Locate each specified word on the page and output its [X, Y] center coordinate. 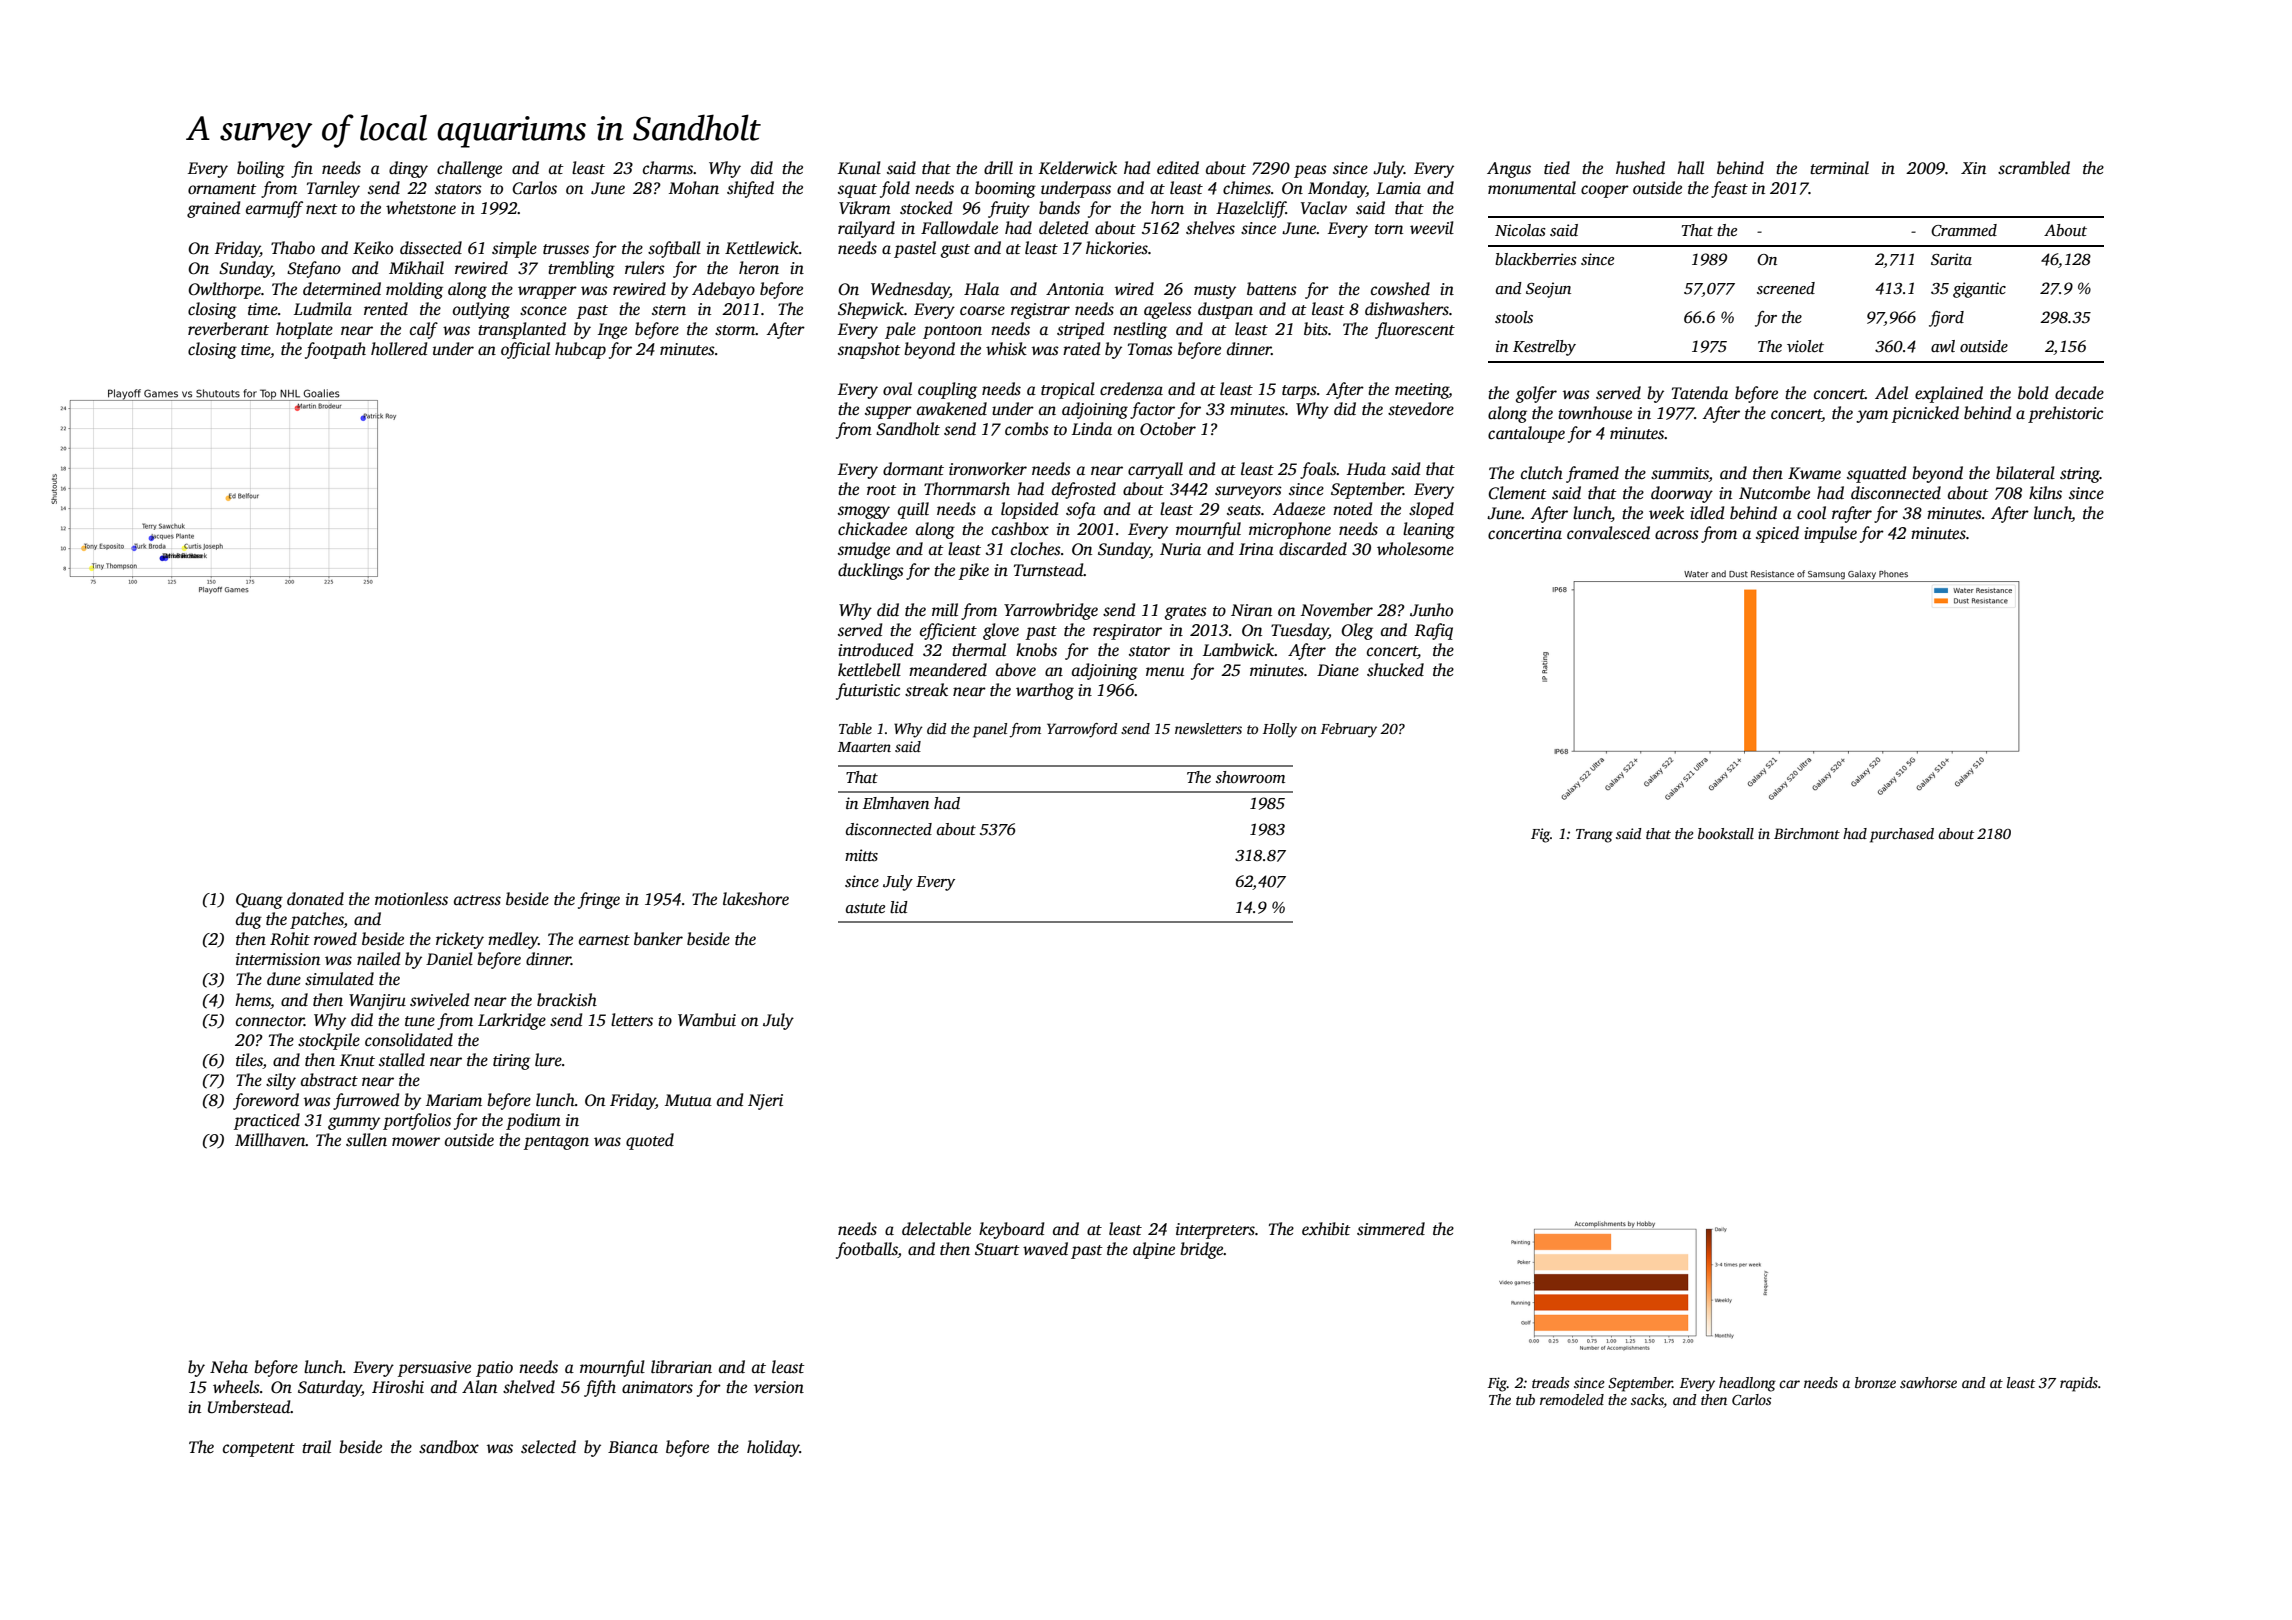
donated [315, 899]
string [2080, 475]
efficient [948, 631]
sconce [543, 311]
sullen [366, 1140]
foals [1318, 470]
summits [1680, 474]
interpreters [1215, 1231]
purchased [1902, 835]
